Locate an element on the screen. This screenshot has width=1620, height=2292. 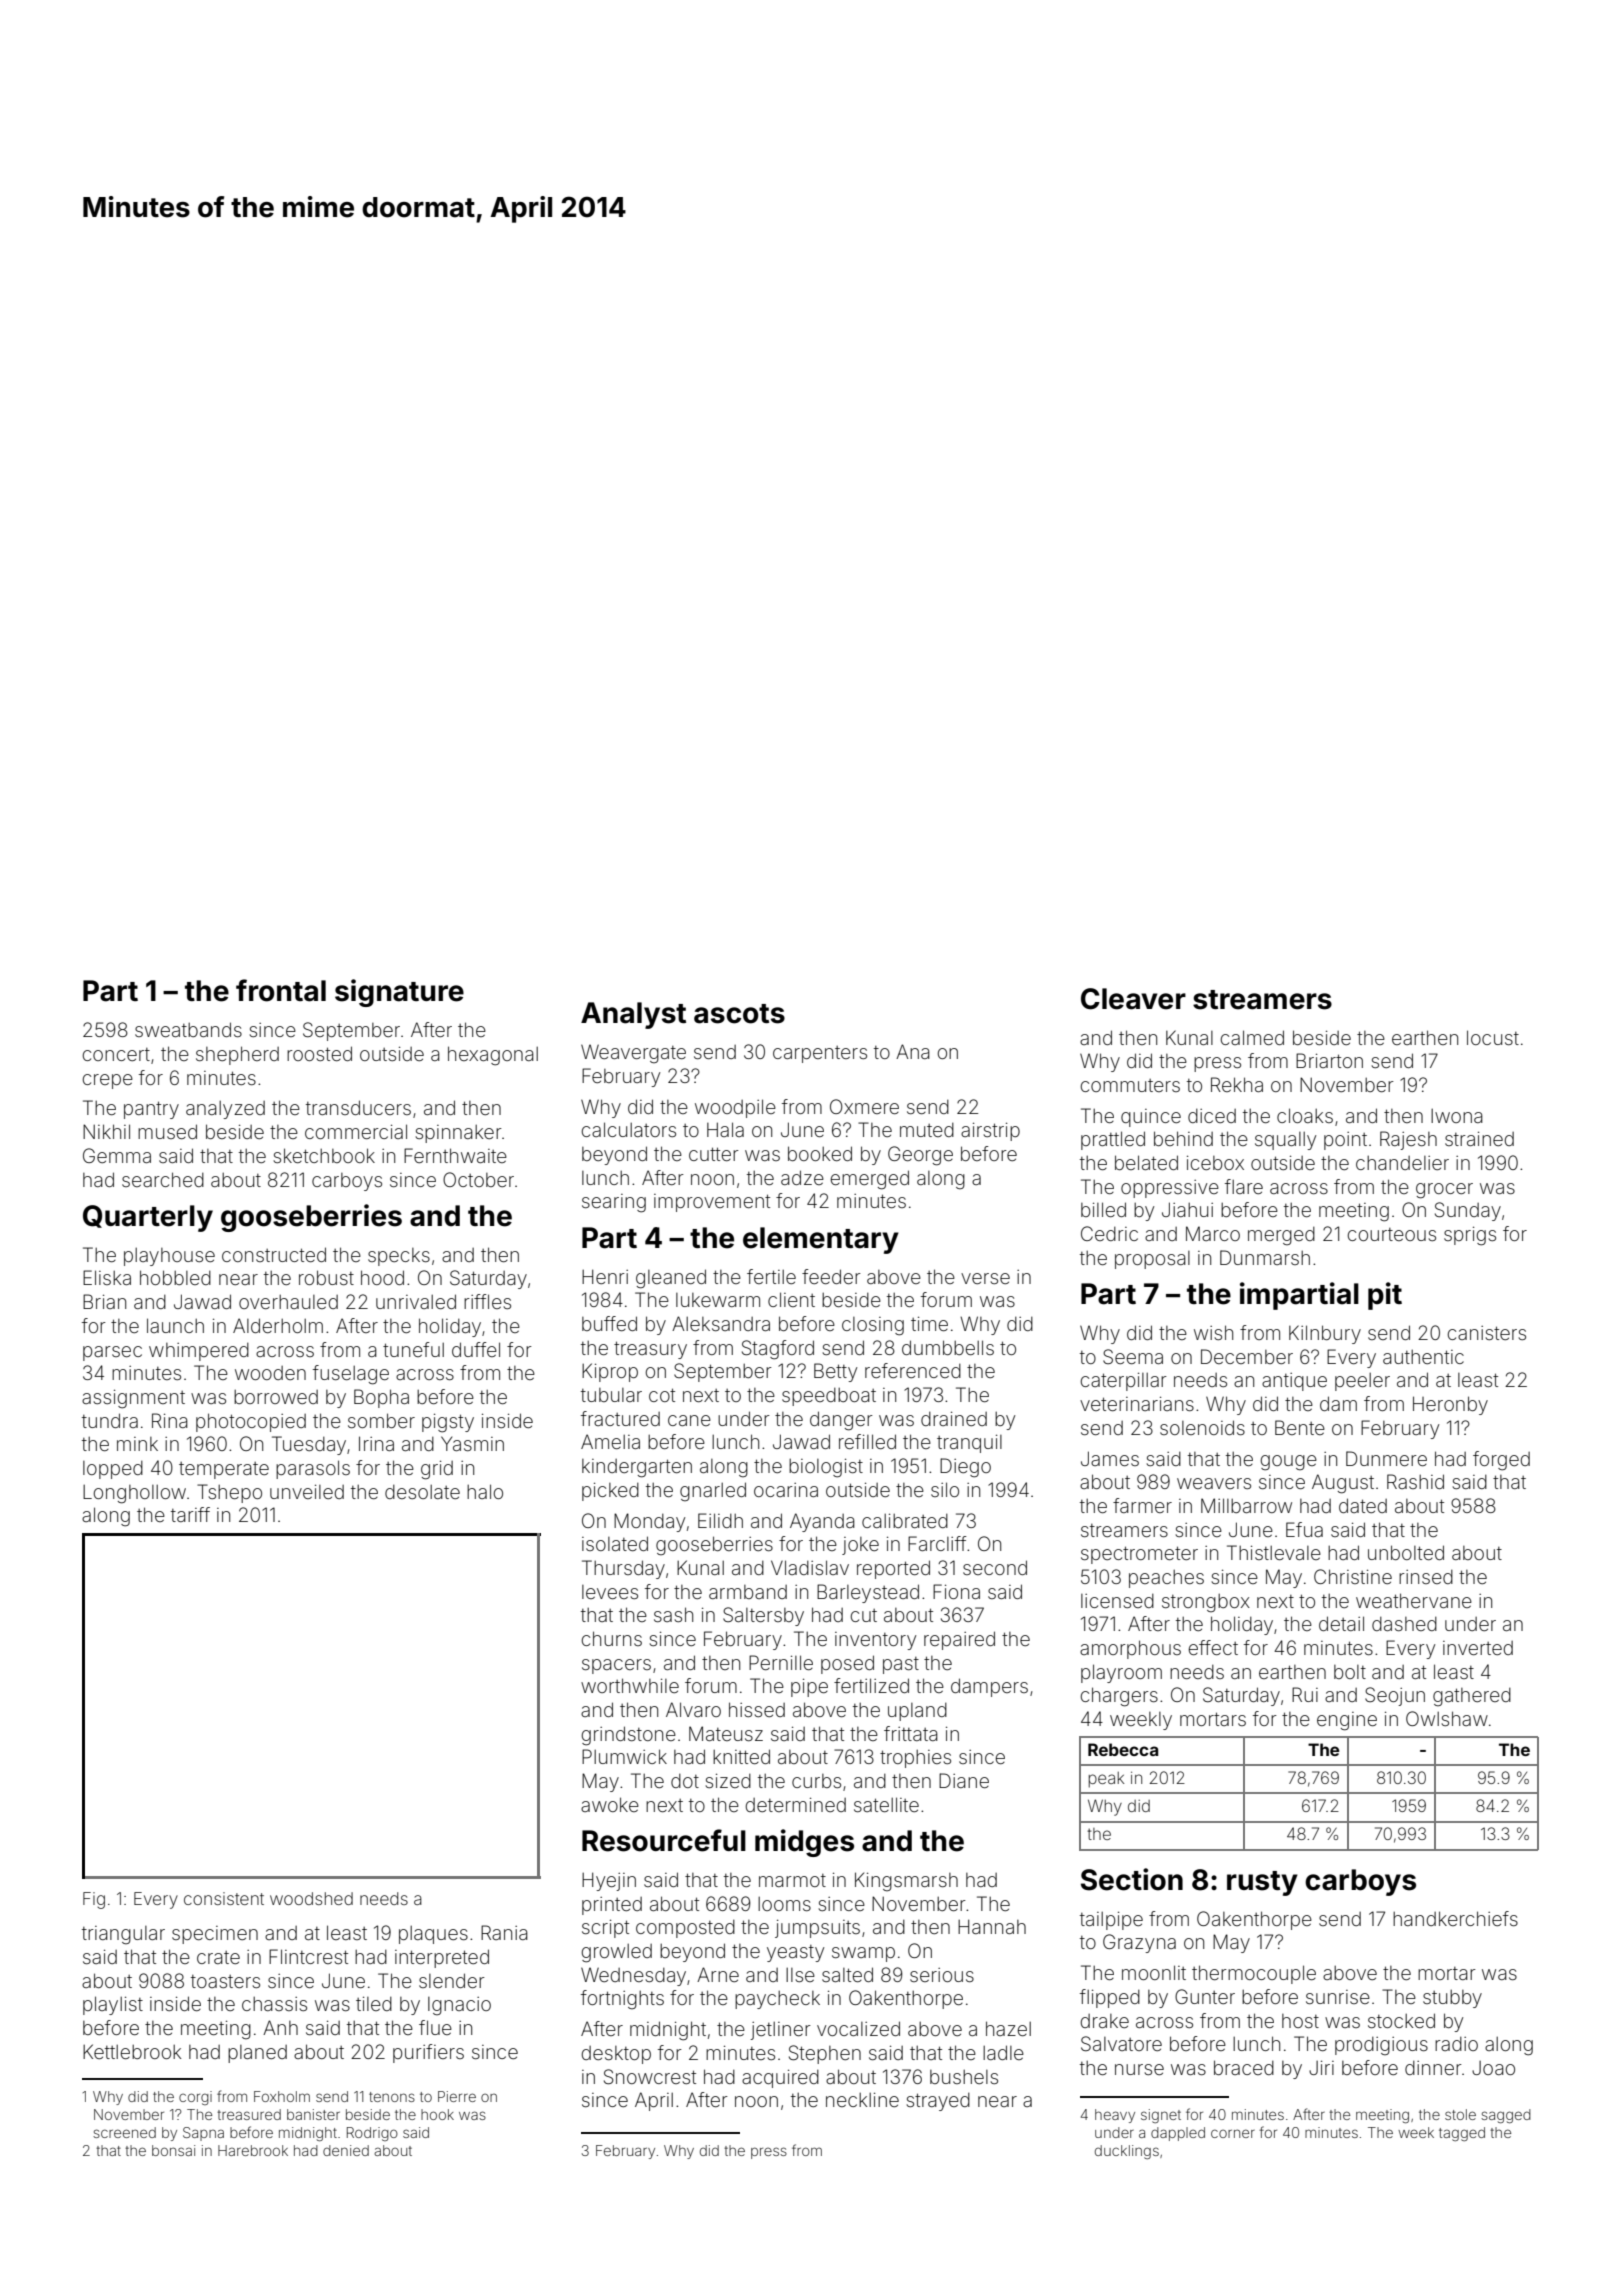
denied is located at coordinates (346, 2150).
